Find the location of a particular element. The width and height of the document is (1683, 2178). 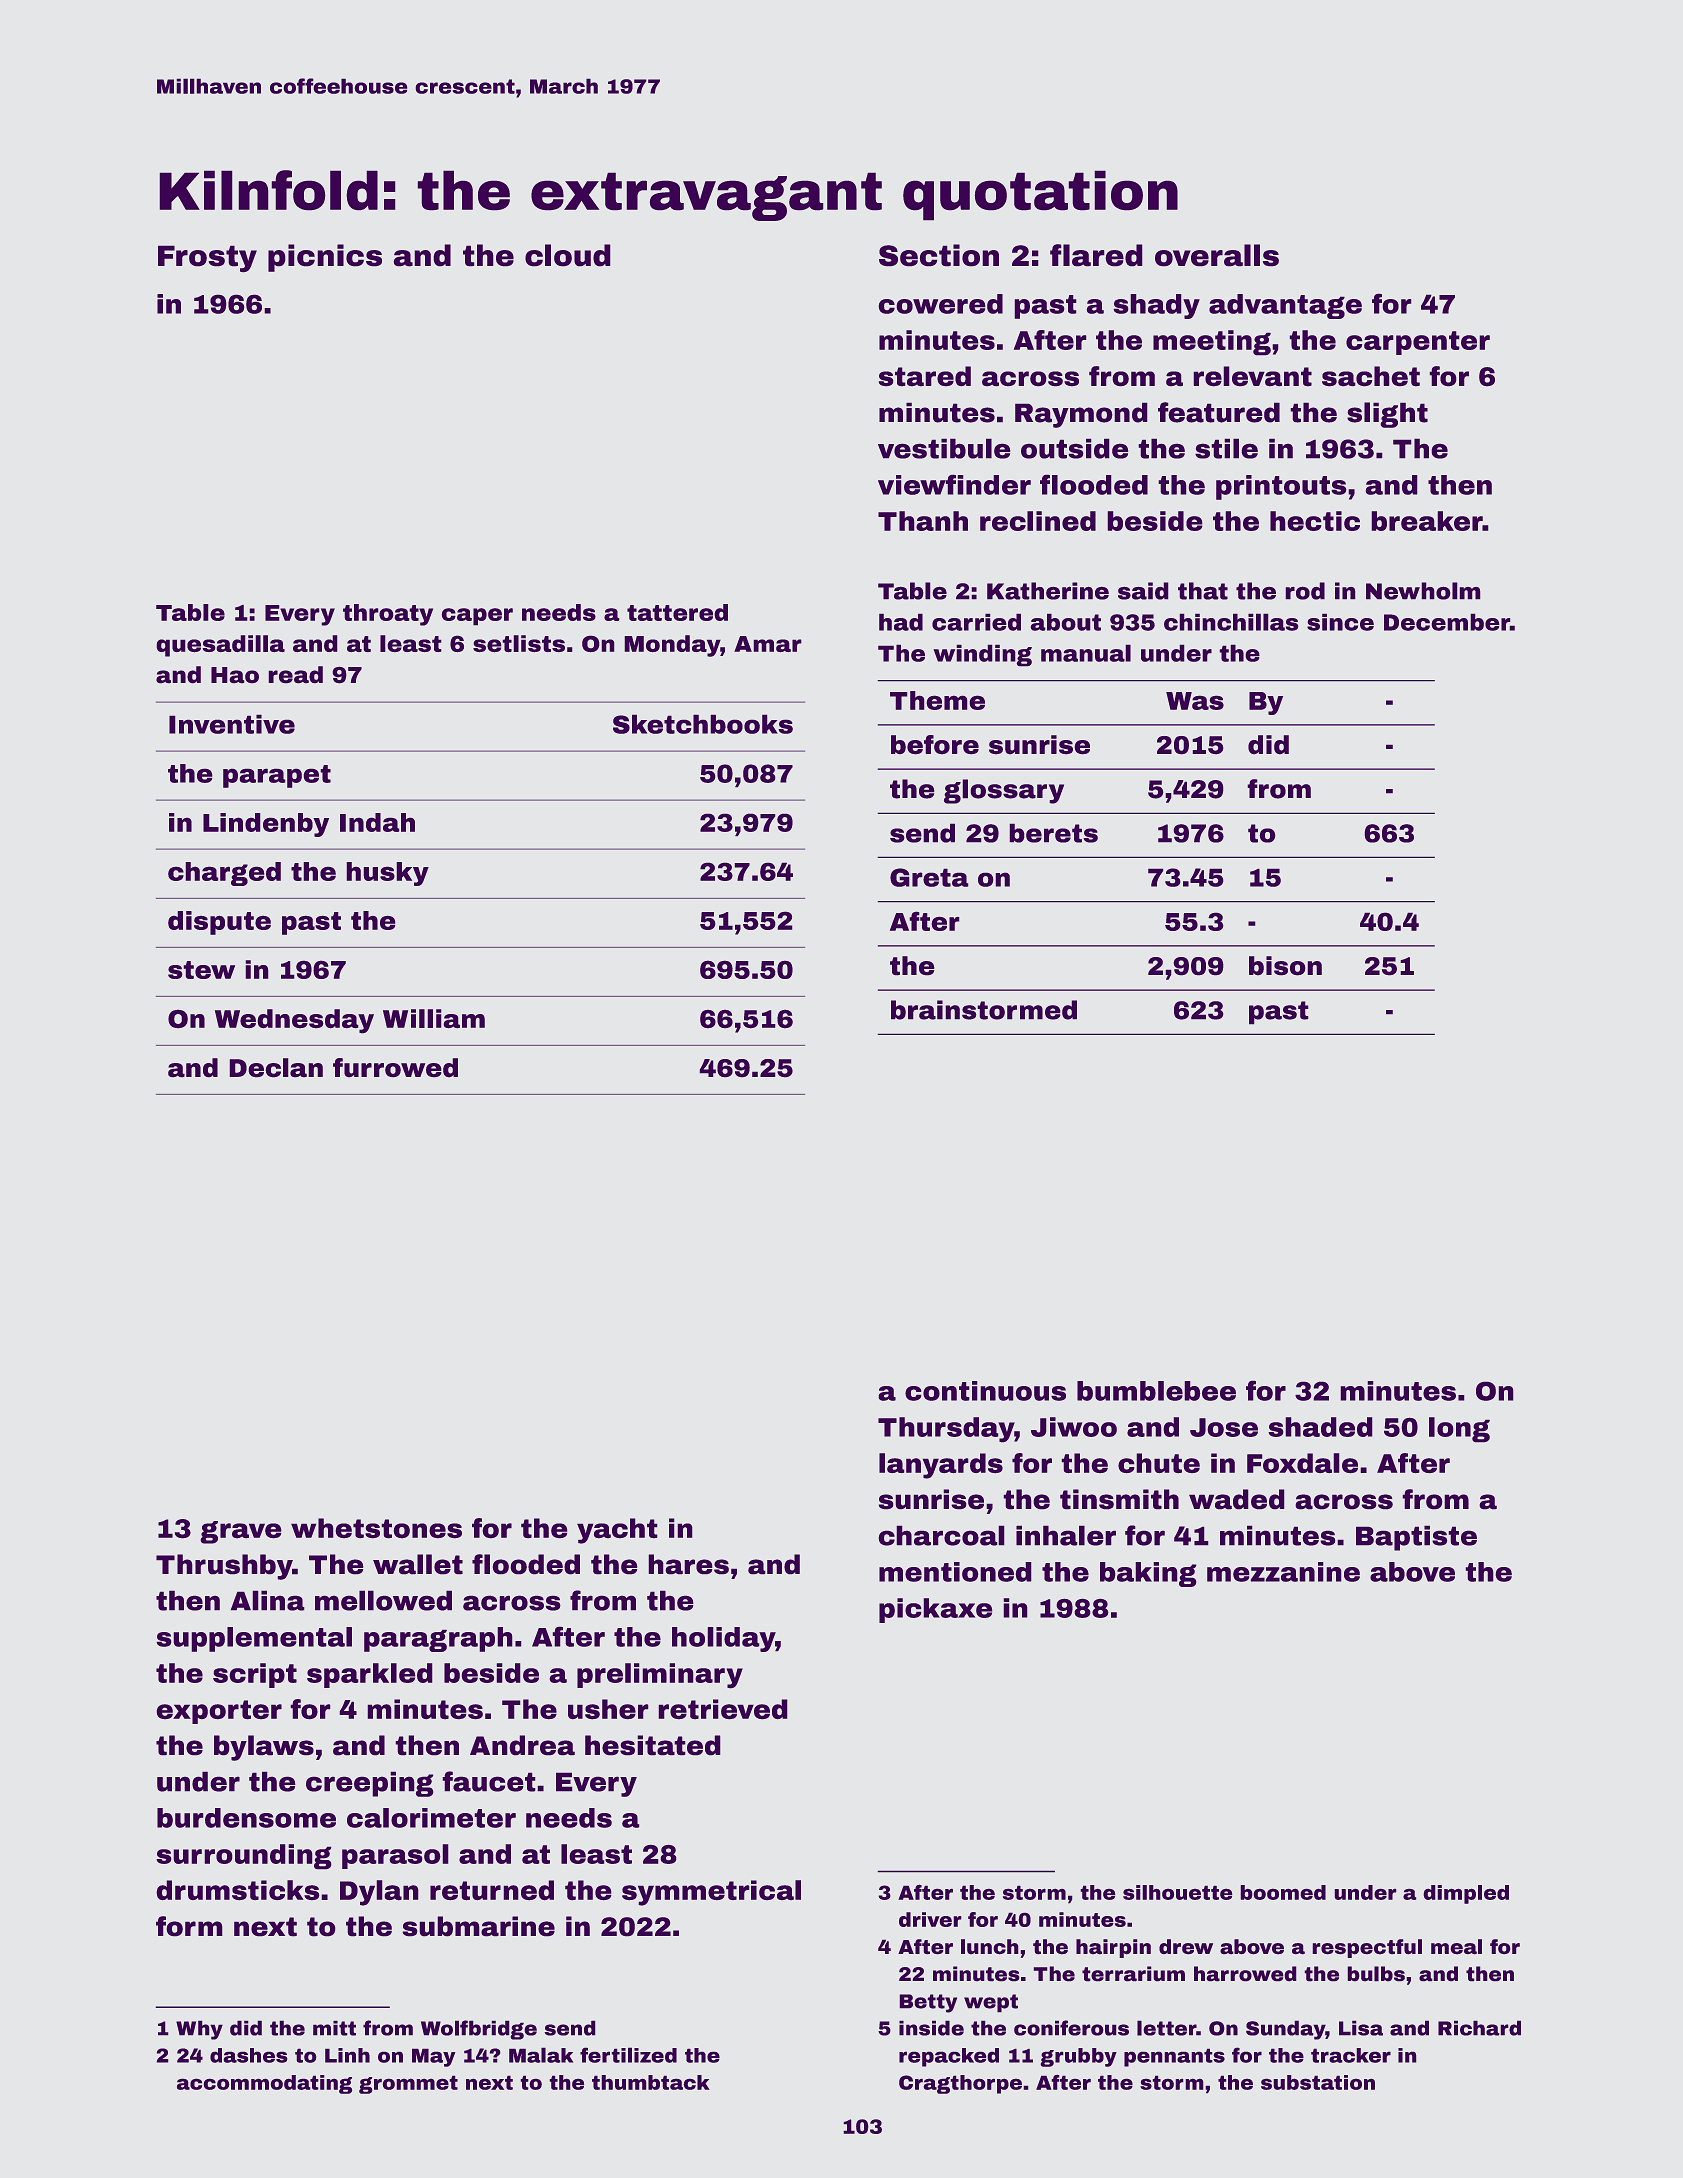

pickaxe is located at coordinates (936, 1610).
